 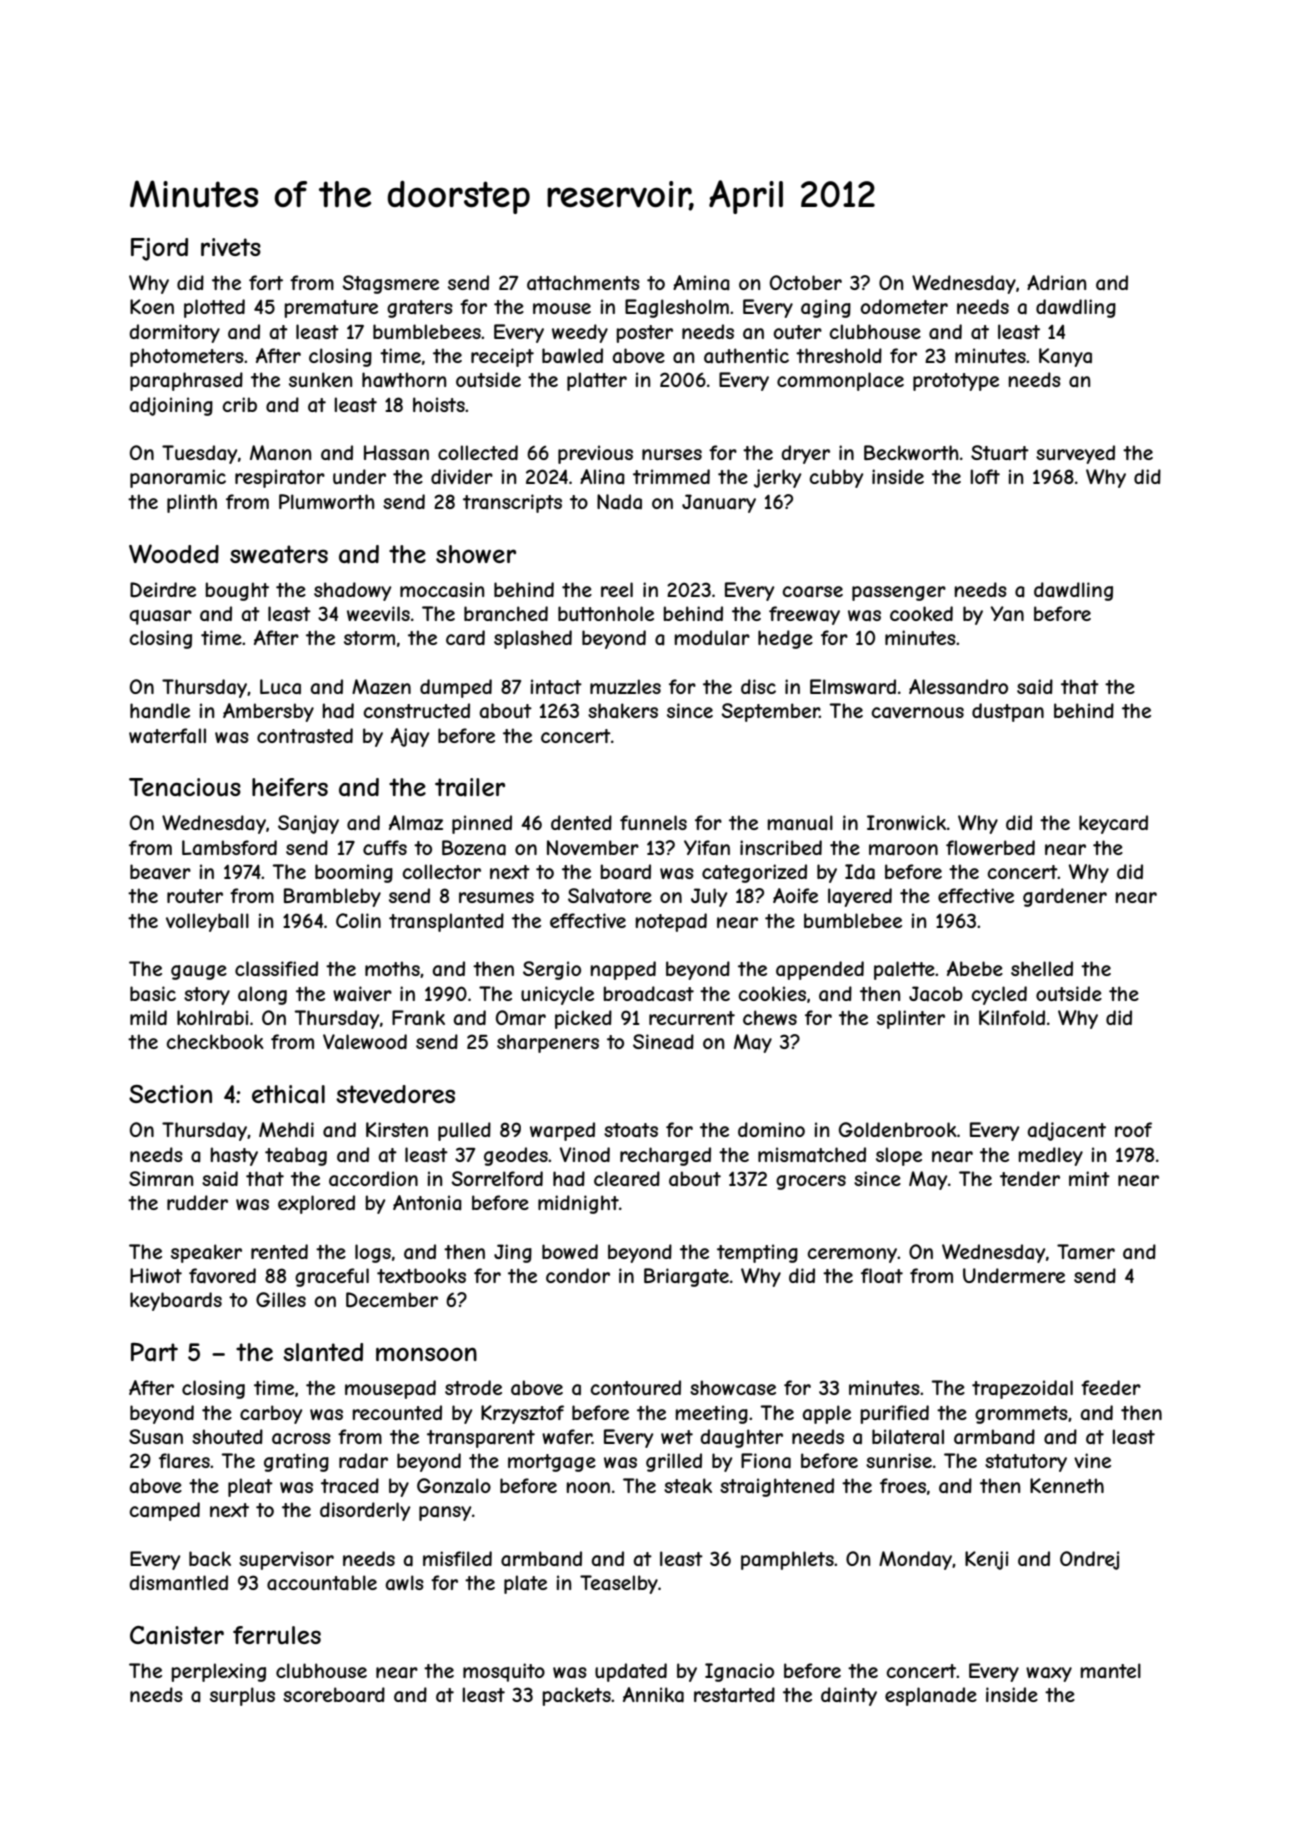 What do you see at coordinates (908, 1437) in the image?
I see `bilateral` at bounding box center [908, 1437].
